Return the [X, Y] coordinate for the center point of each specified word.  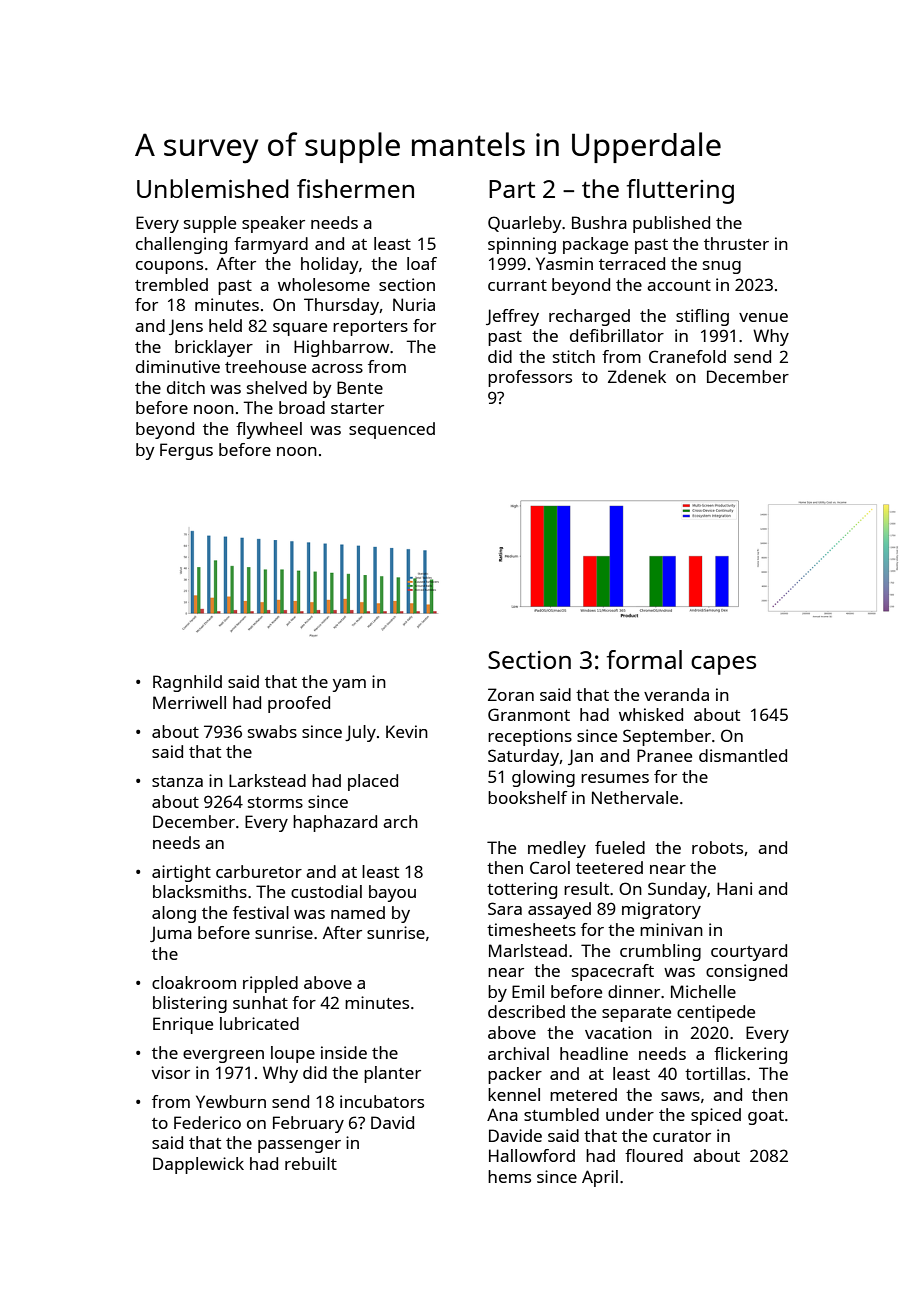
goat [766, 1117]
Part [512, 189]
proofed [299, 704]
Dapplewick [198, 1165]
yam [349, 685]
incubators [382, 1101]
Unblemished [213, 188]
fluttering [680, 191]
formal [644, 659]
